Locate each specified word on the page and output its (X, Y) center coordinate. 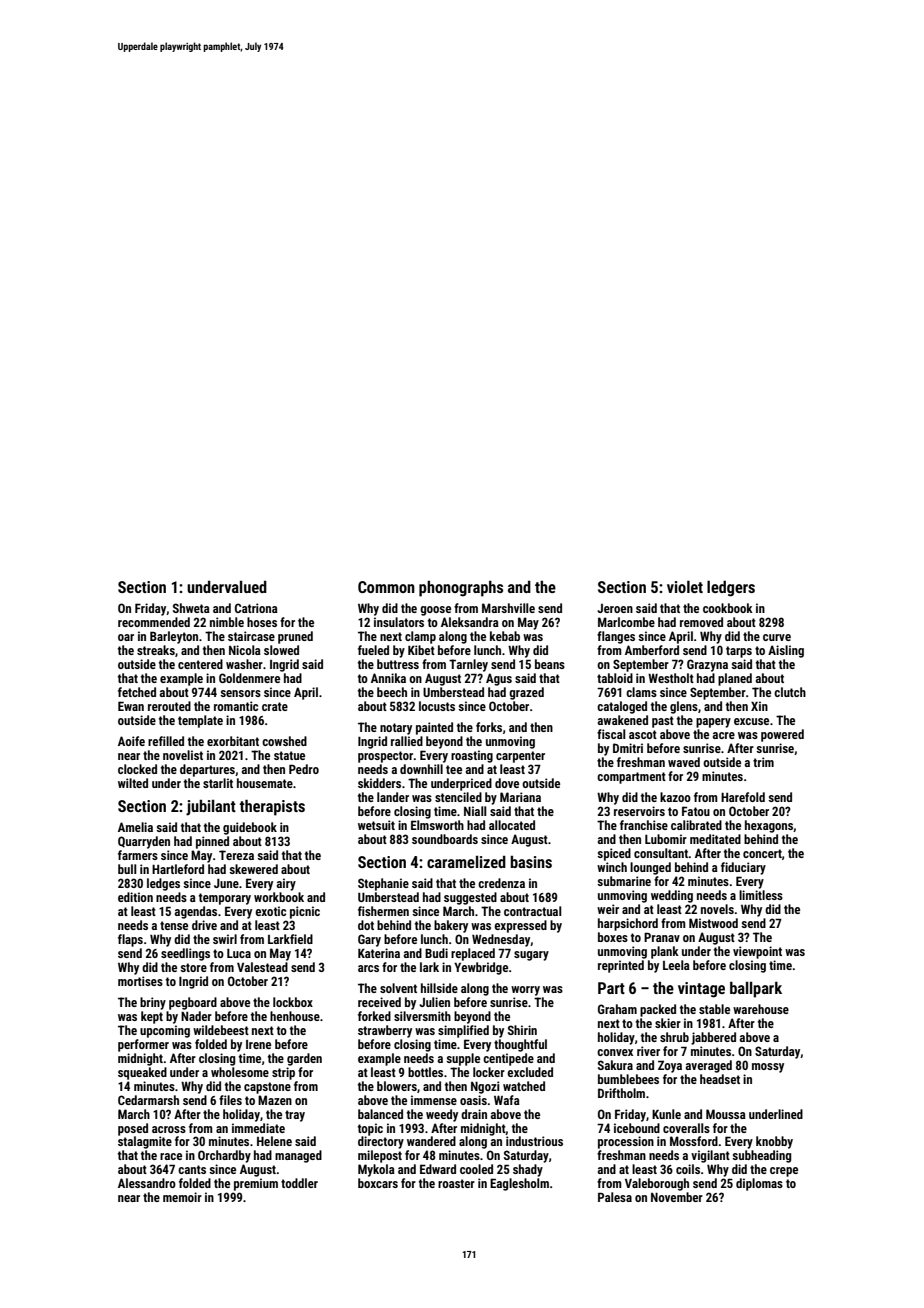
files (230, 1100)
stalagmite (145, 1142)
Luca (239, 953)
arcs (368, 968)
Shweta (191, 608)
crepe (784, 1172)
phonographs (461, 589)
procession (626, 1142)
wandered (431, 1141)
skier (668, 1023)
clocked (137, 769)
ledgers (731, 589)
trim (763, 762)
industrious (534, 1141)
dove (507, 783)
